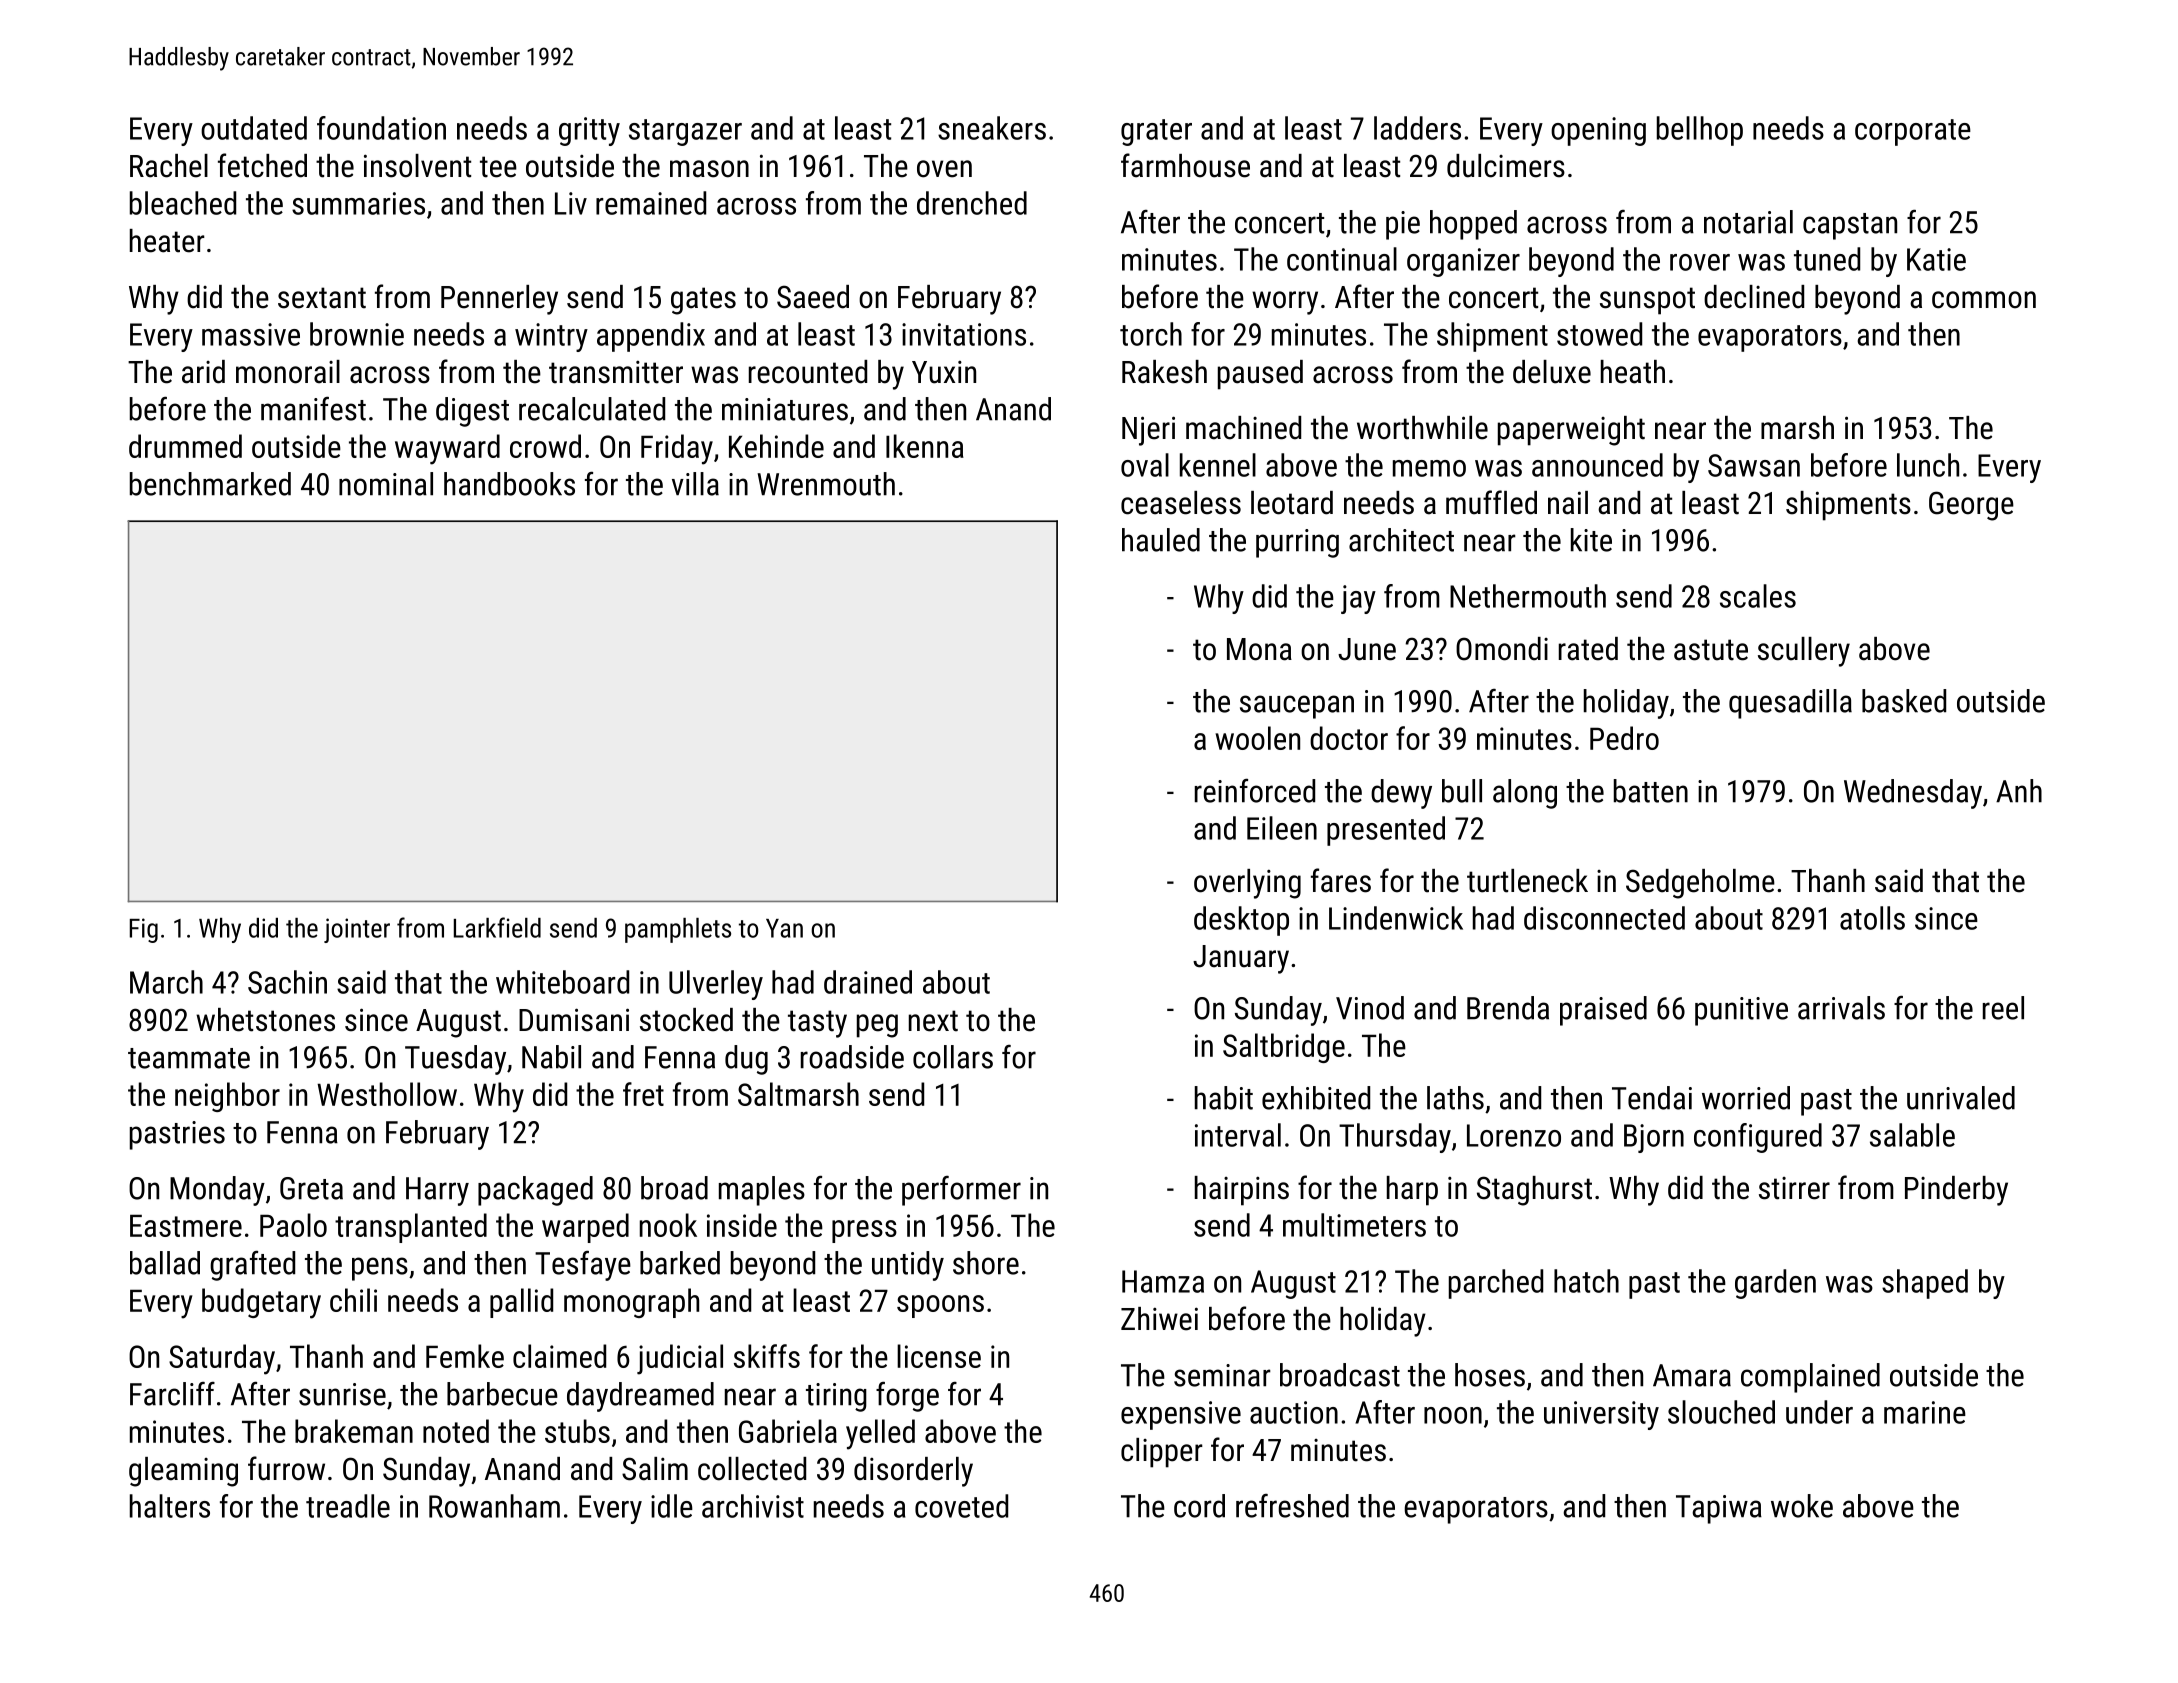 Image resolution: width=2178 pixels, height=1683 pixels. I want to click on idle, so click(672, 1506).
